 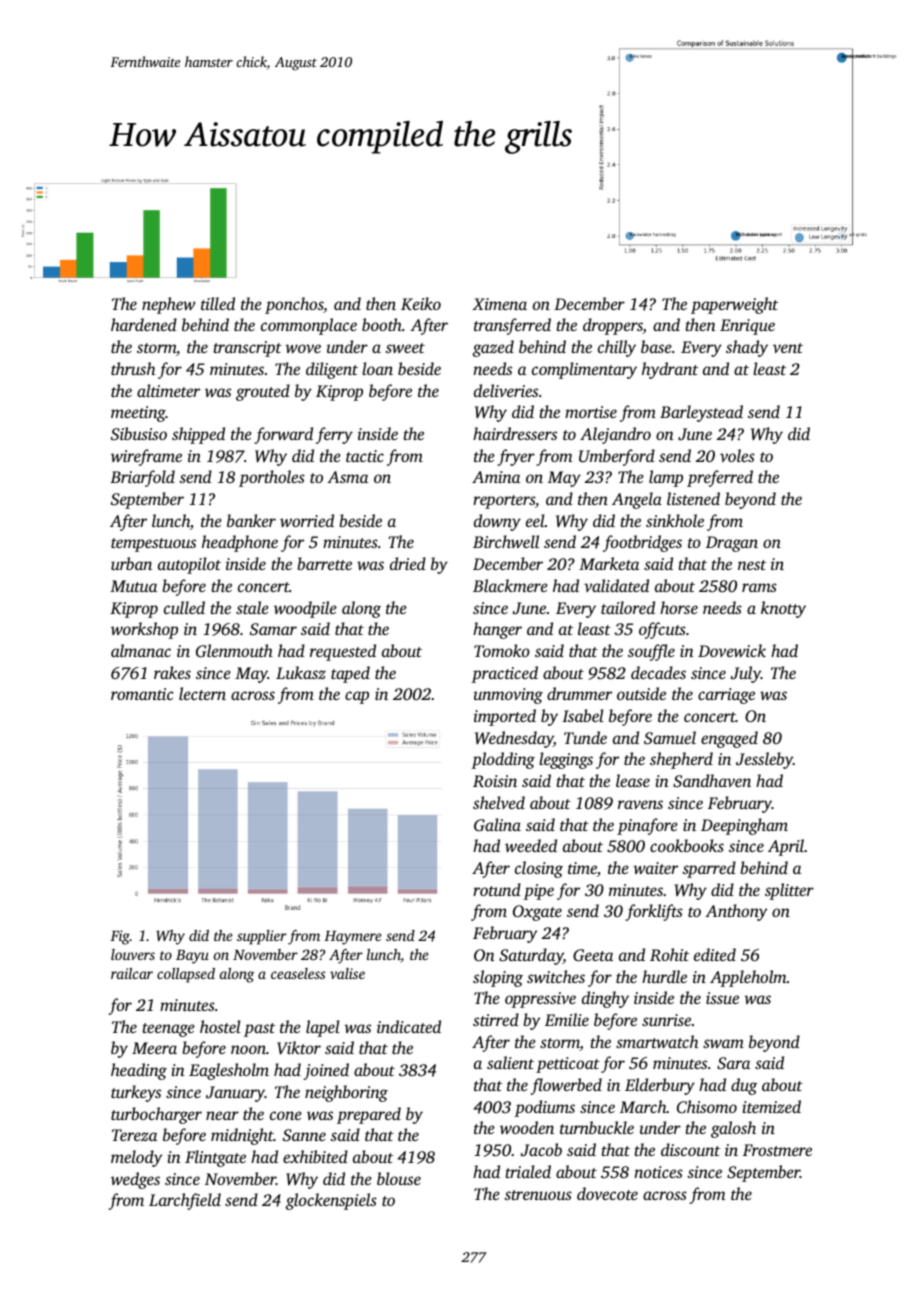 What do you see at coordinates (242, 1136) in the document?
I see `midnight` at bounding box center [242, 1136].
